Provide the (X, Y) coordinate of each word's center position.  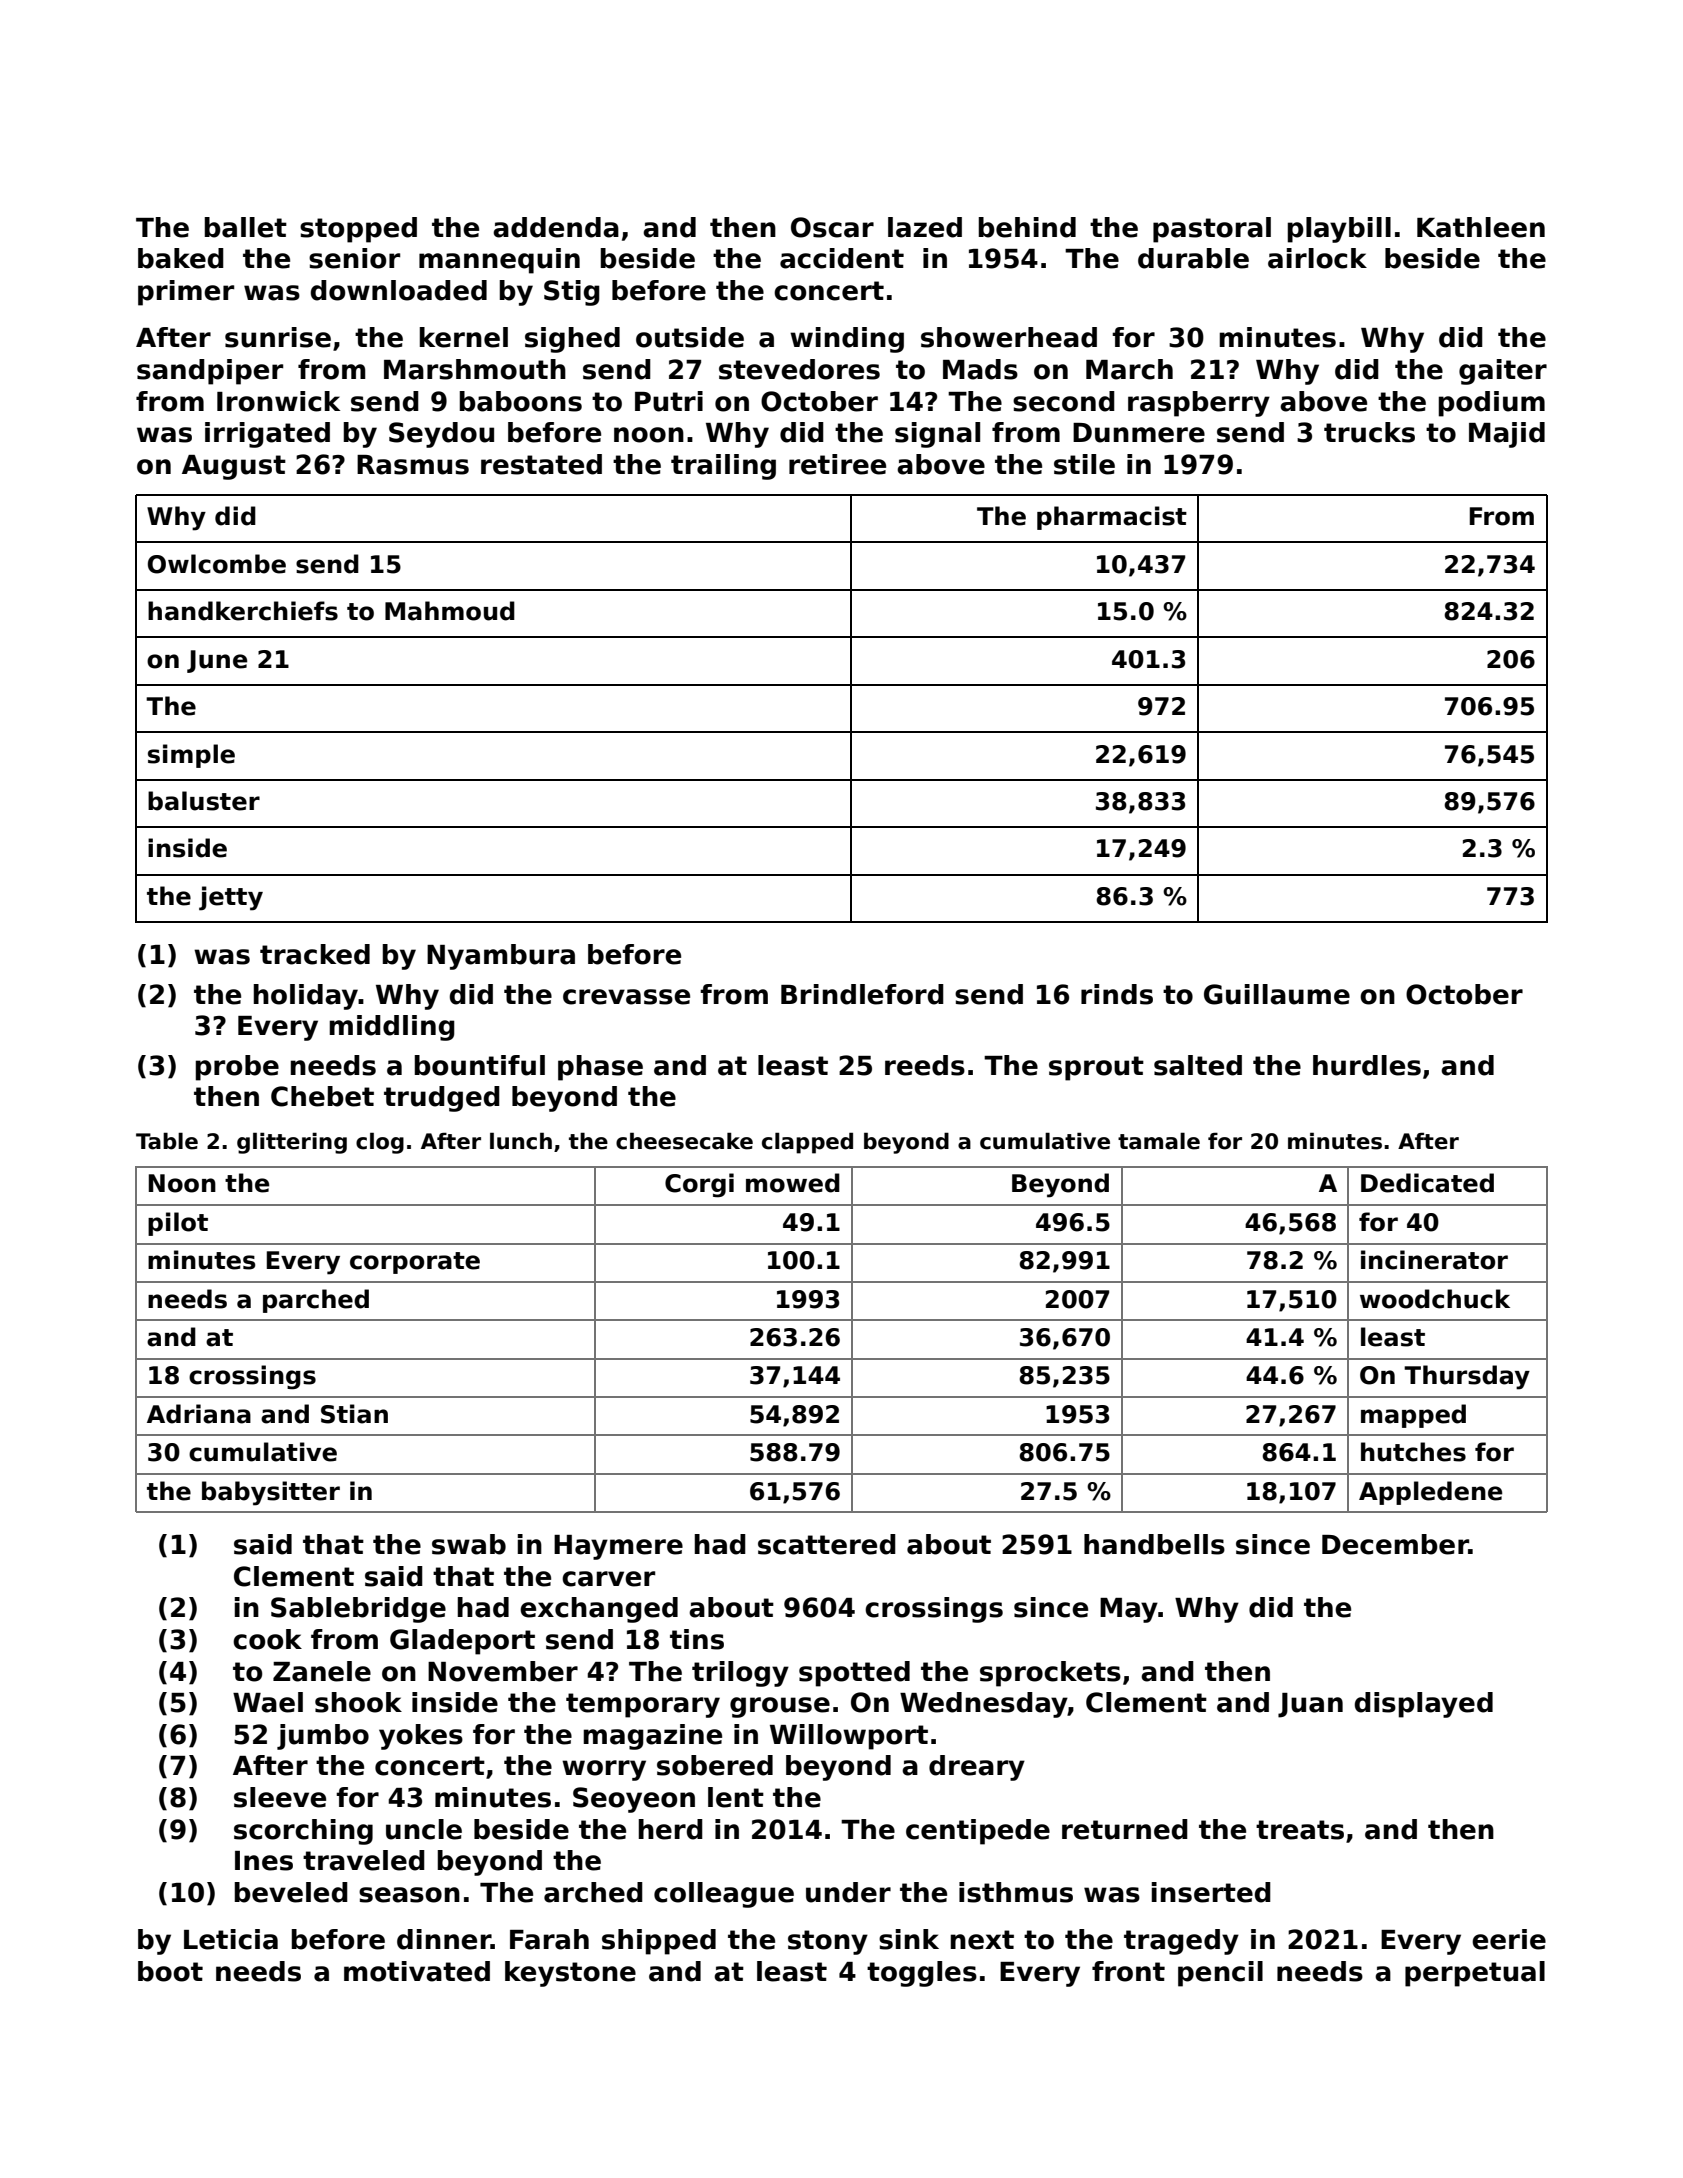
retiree (837, 464)
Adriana (199, 1414)
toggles (922, 1974)
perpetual (1475, 1974)
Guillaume (1277, 994)
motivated (417, 1971)
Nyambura (501, 957)
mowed (793, 1183)
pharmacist (1112, 518)
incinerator (1434, 1260)
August (234, 467)
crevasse (626, 997)
